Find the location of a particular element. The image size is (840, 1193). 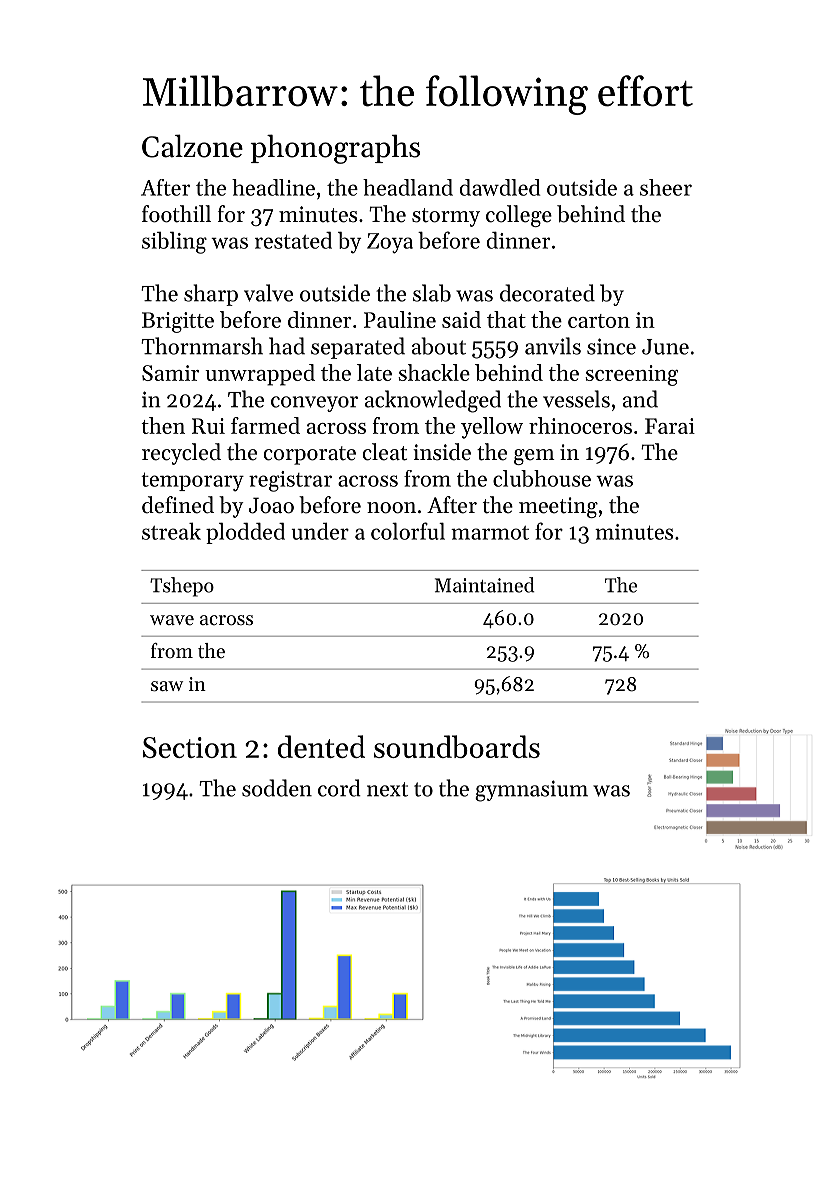

clubhouse is located at coordinates (542, 478).
